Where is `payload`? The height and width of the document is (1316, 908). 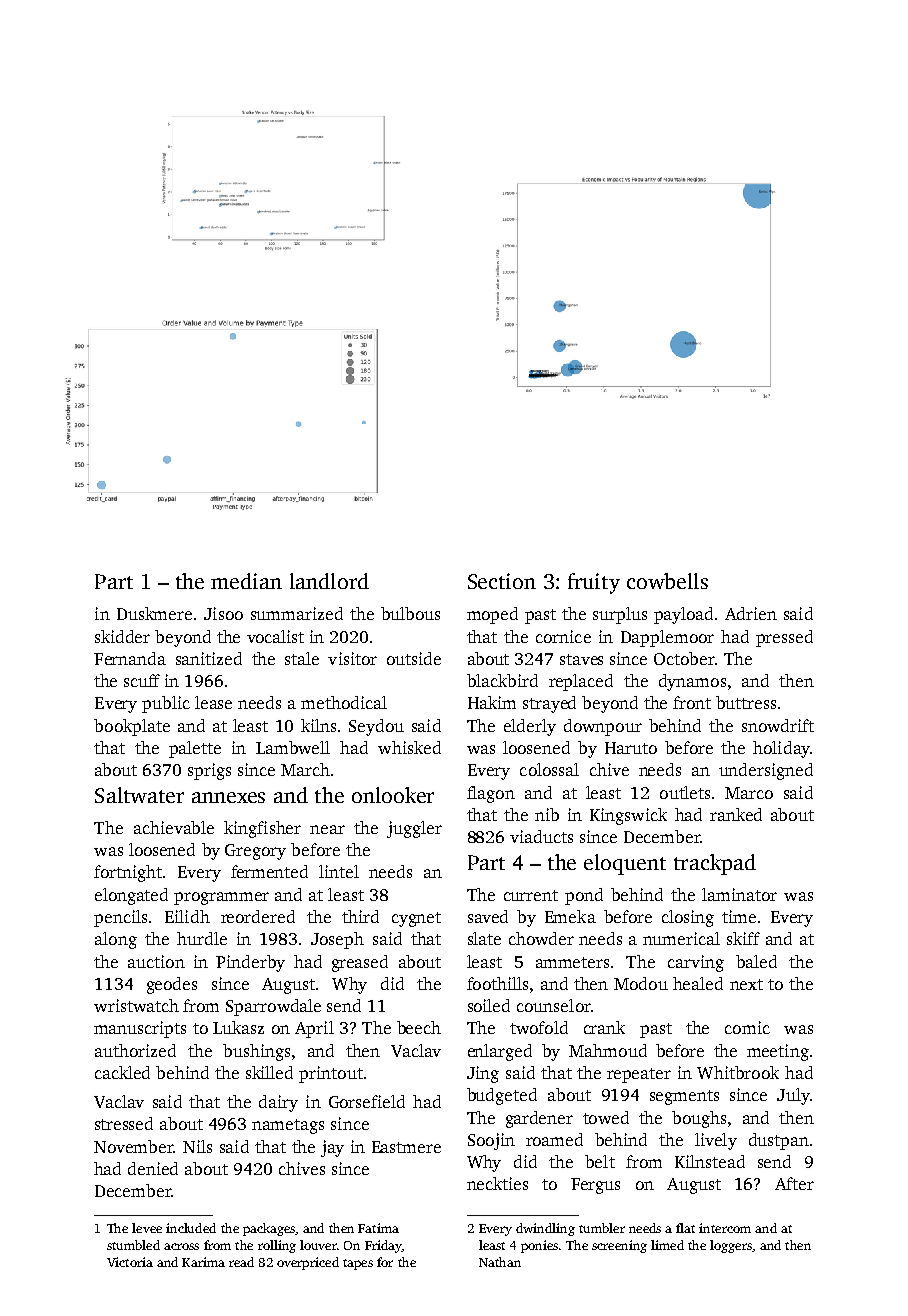 payload is located at coordinates (683, 615).
